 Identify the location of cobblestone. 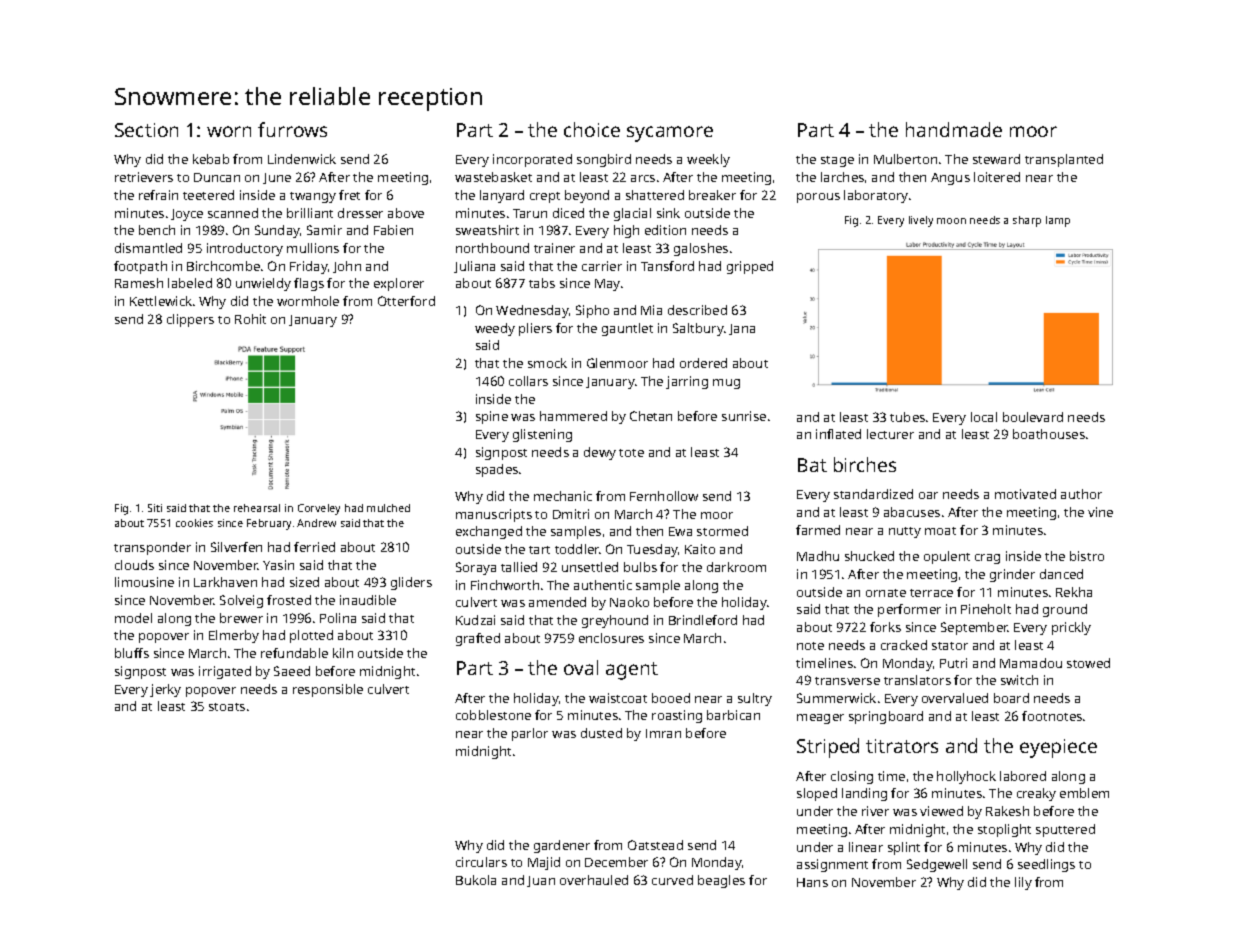
(493, 715).
